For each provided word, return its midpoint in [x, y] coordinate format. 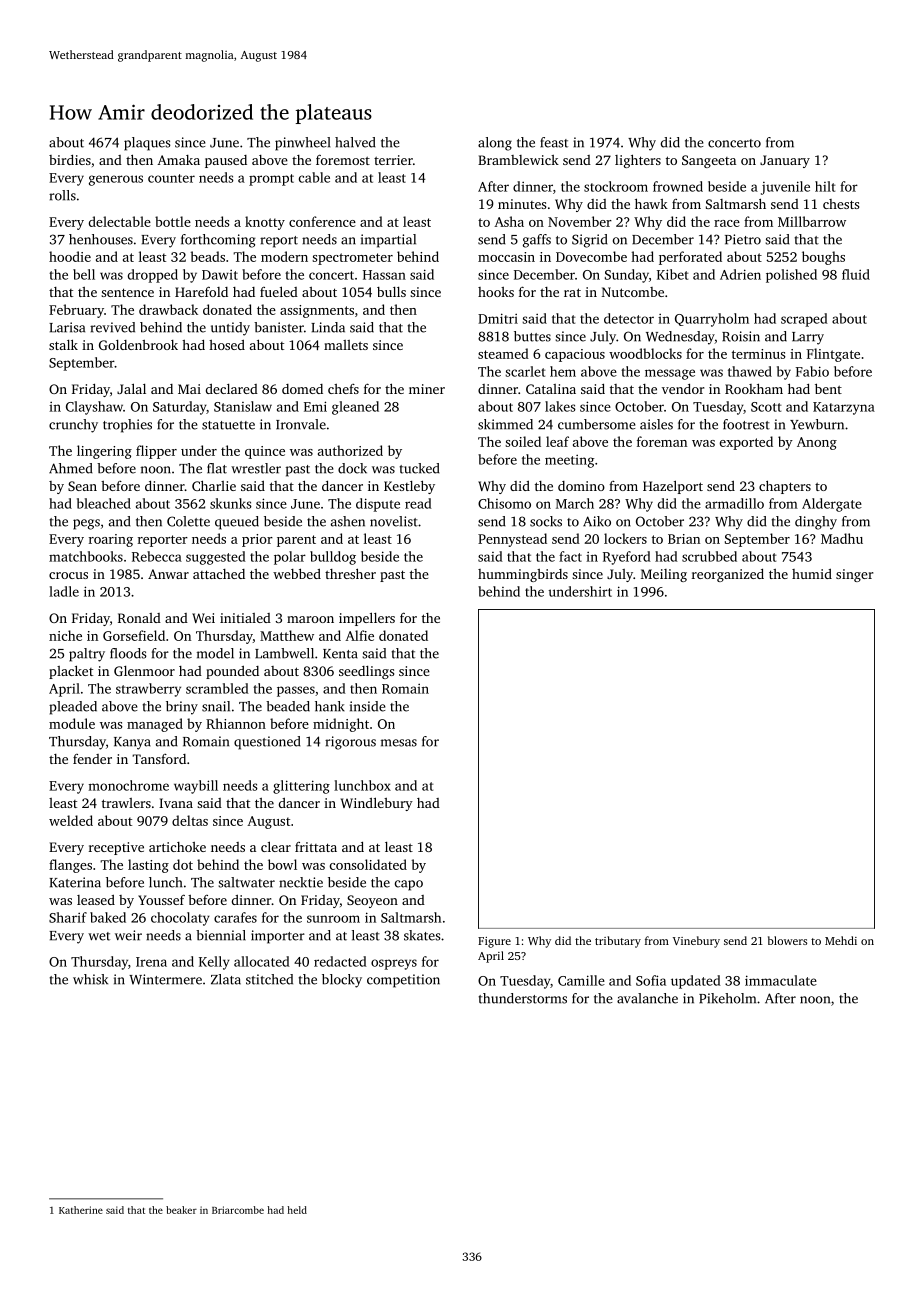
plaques [147, 144]
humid [812, 574]
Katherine [81, 1210]
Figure [494, 942]
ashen [348, 521]
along [495, 144]
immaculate [781, 980]
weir [128, 935]
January [785, 161]
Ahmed [71, 468]
